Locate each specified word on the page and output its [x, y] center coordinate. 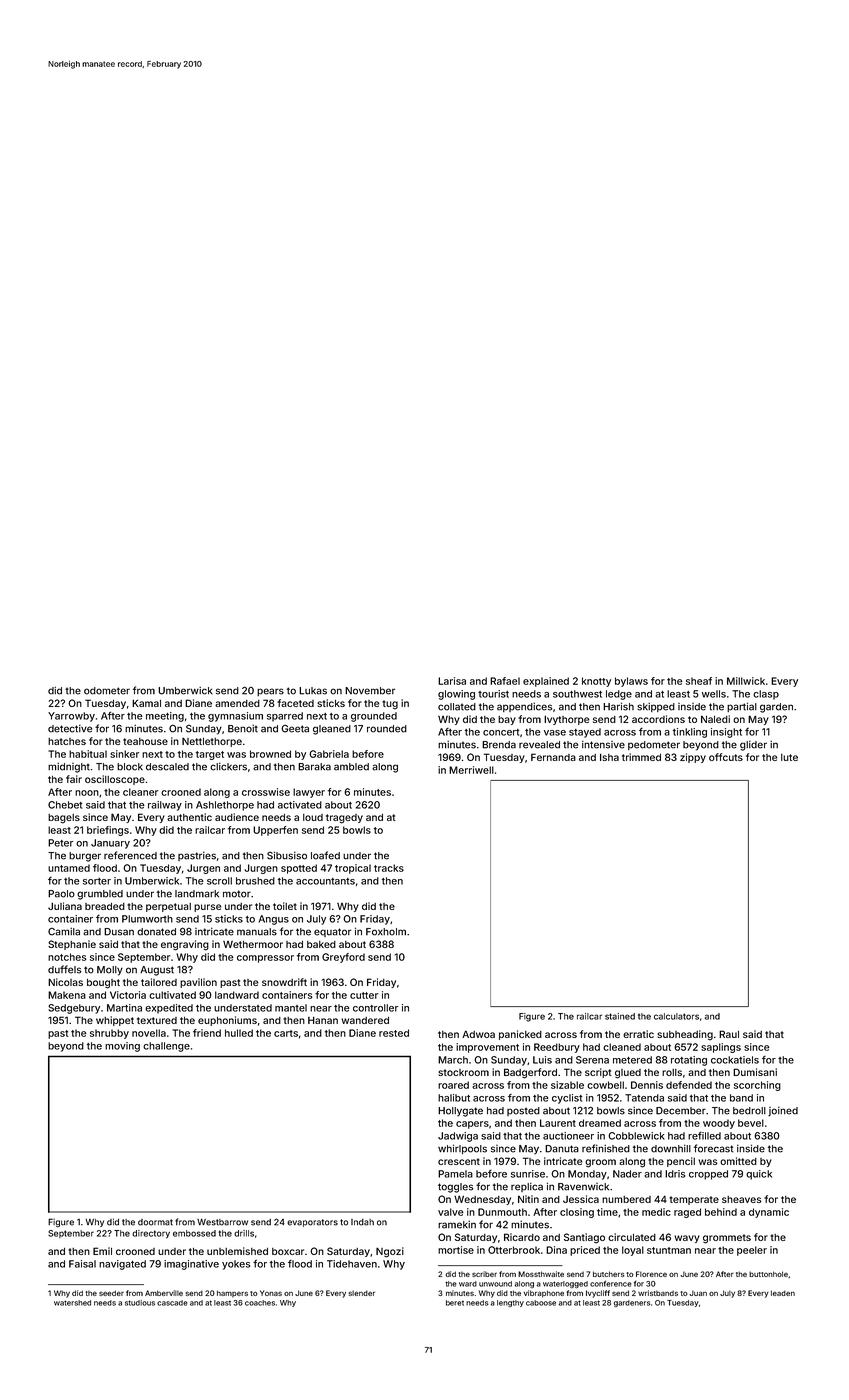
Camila [64, 931]
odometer [107, 691]
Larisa [452, 681]
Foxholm [386, 932]
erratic [638, 1034]
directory [151, 1234]
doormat [155, 1222]
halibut [454, 1098]
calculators [676, 1016]
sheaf [699, 681]
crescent [459, 1161]
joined [783, 1111]
